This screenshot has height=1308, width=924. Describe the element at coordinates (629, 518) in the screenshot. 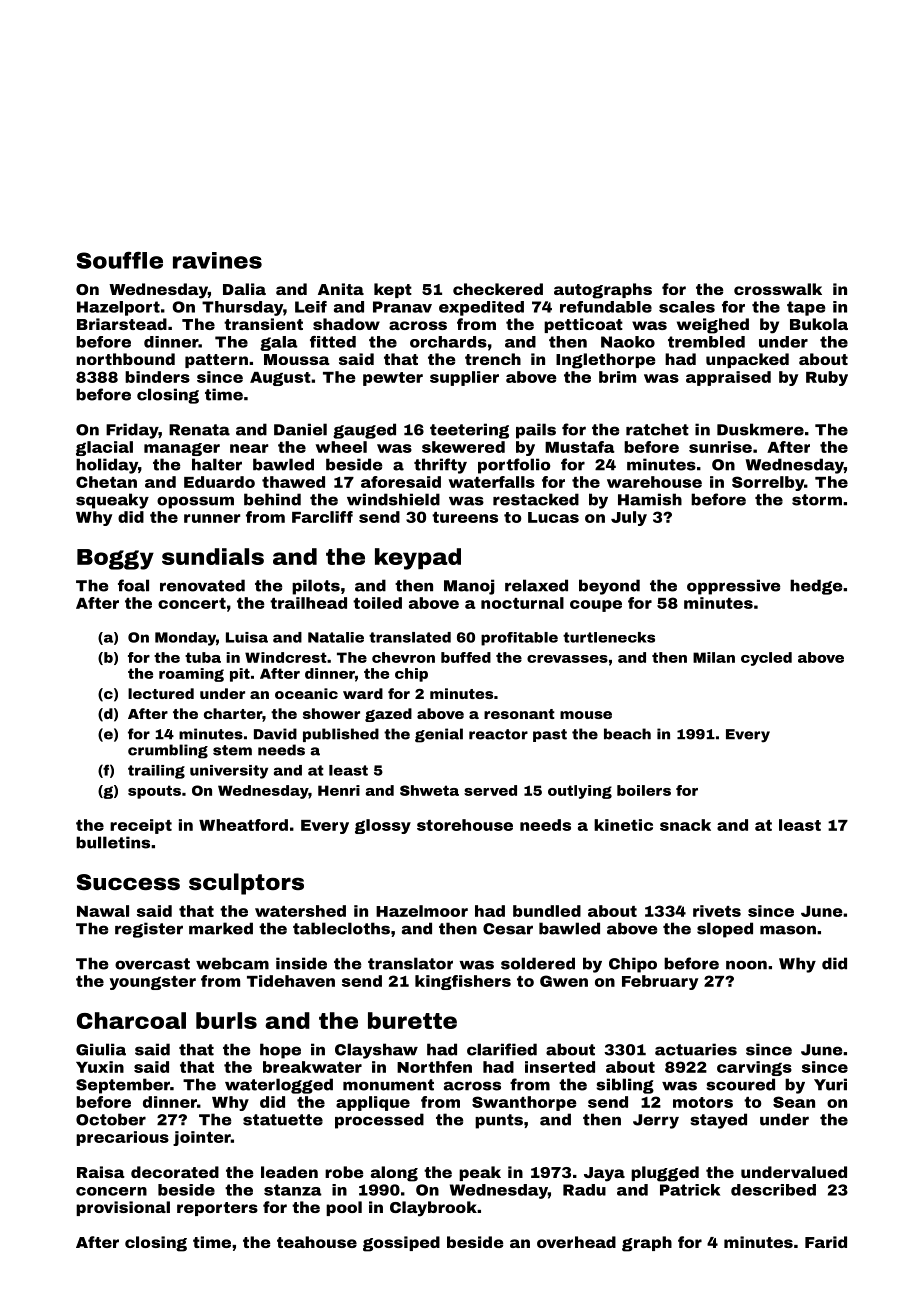

I see `July` at that location.
